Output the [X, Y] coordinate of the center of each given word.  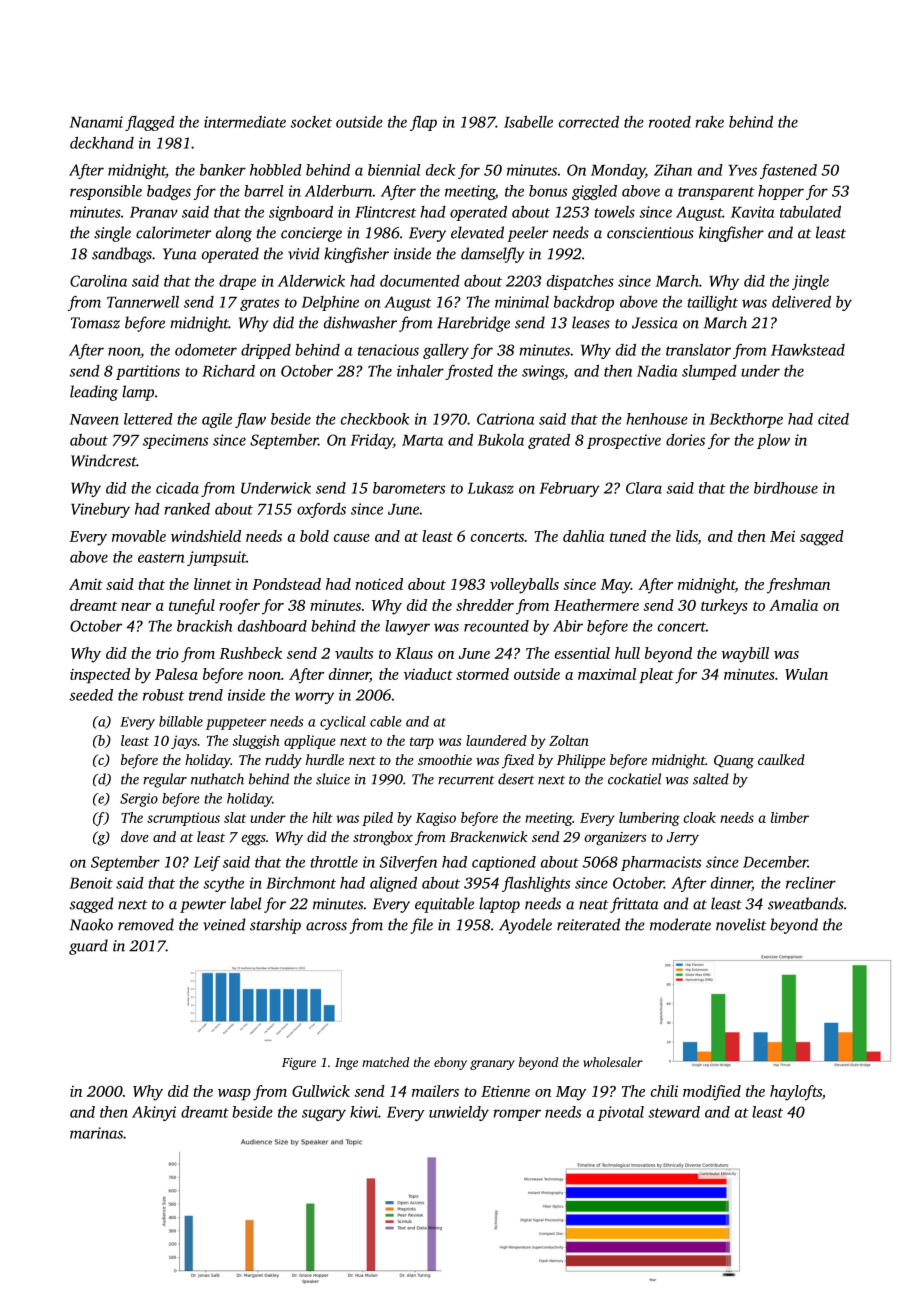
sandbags [122, 255]
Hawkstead [808, 350]
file [421, 926]
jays [184, 742]
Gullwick [321, 1091]
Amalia [793, 605]
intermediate [245, 122]
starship [275, 926]
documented [420, 281]
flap [423, 123]
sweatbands [806, 903]
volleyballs [524, 586]
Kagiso [436, 819]
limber [790, 817]
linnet [213, 584]
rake [709, 122]
